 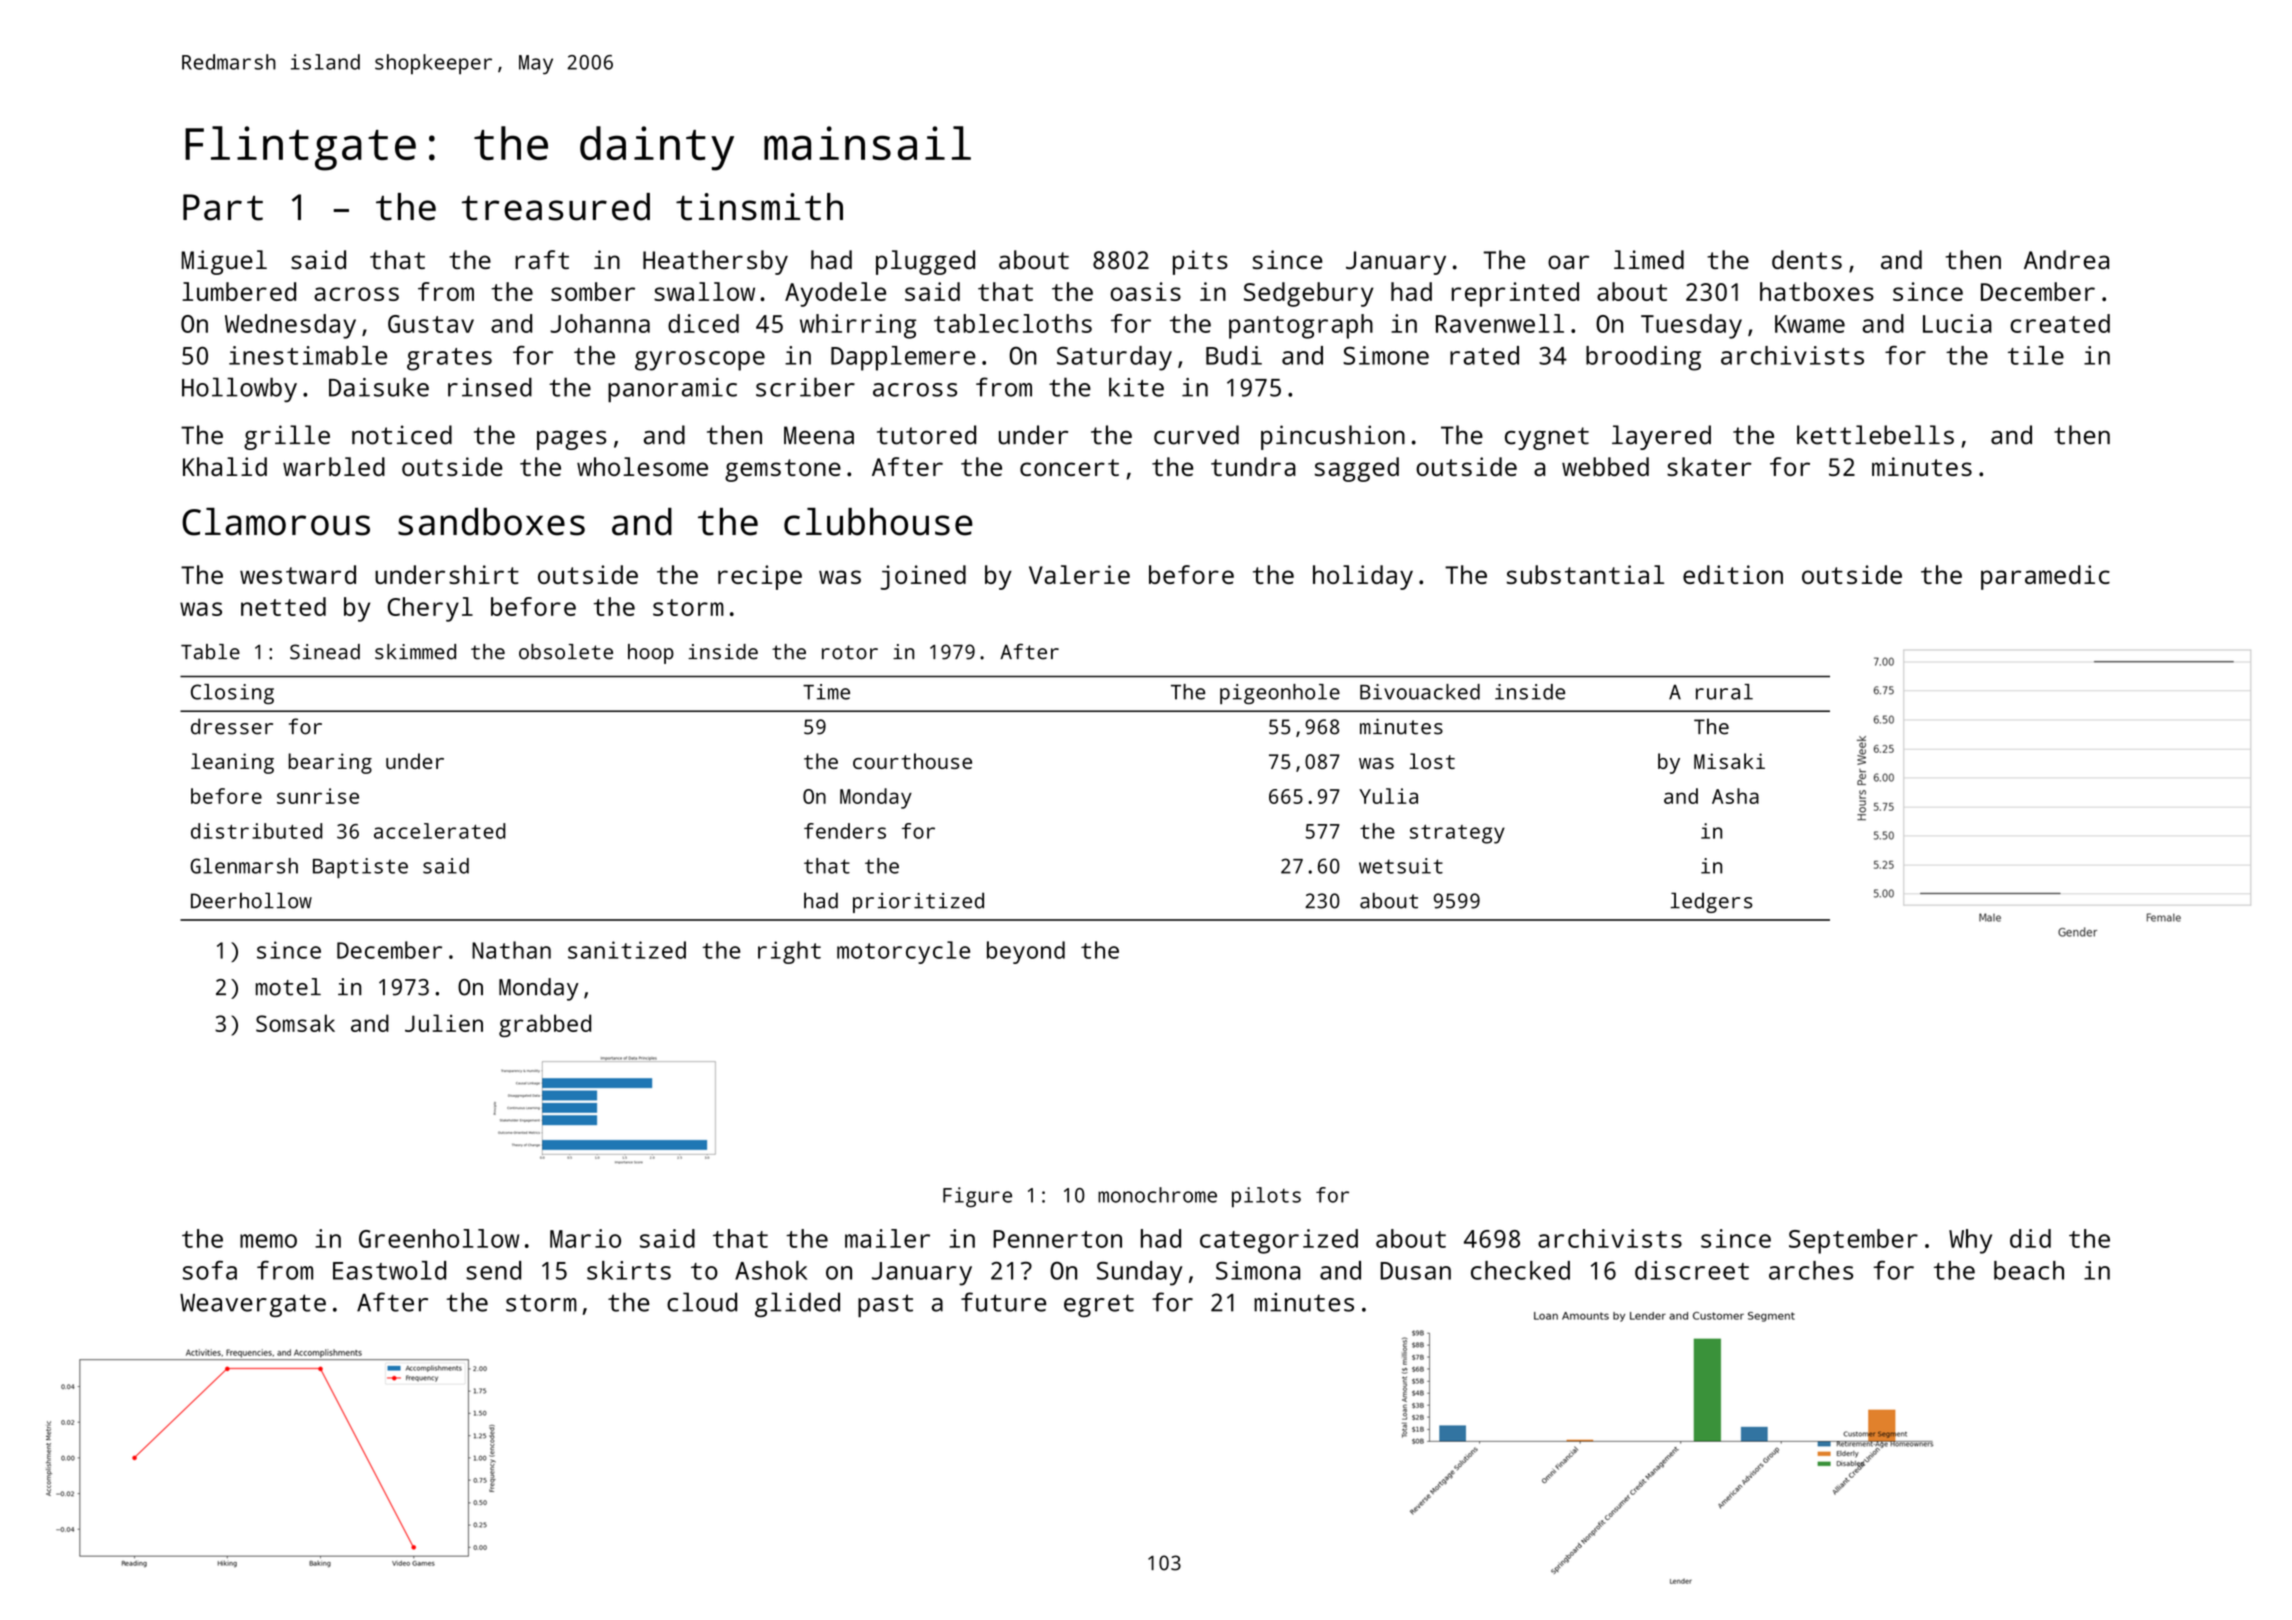 What do you see at coordinates (1157, 1195) in the page?
I see `monochrome` at bounding box center [1157, 1195].
